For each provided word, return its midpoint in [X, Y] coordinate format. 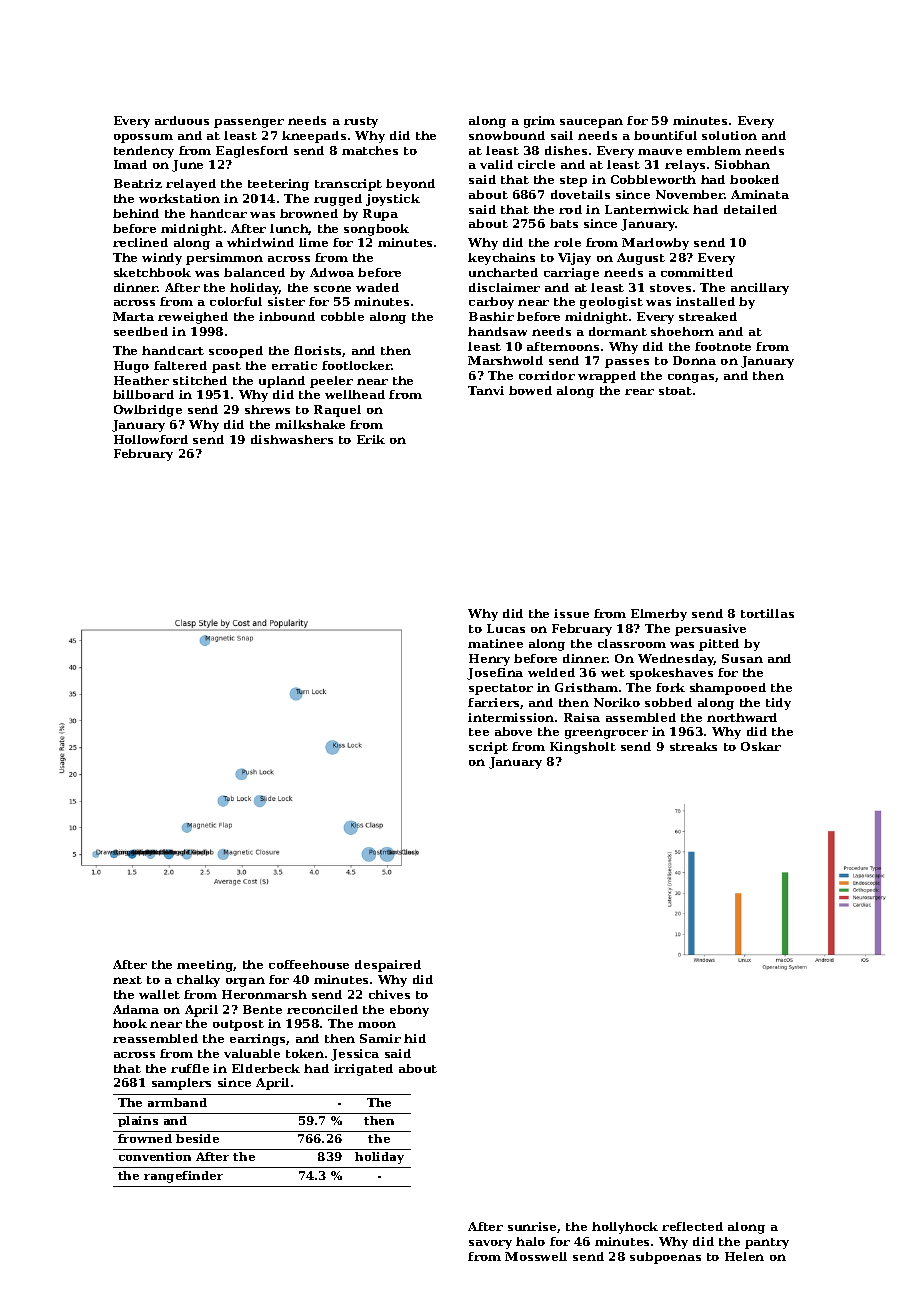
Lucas [506, 628]
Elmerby [659, 615]
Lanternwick [647, 209]
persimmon [224, 259]
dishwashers [292, 439]
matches [370, 150]
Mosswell [536, 1256]
